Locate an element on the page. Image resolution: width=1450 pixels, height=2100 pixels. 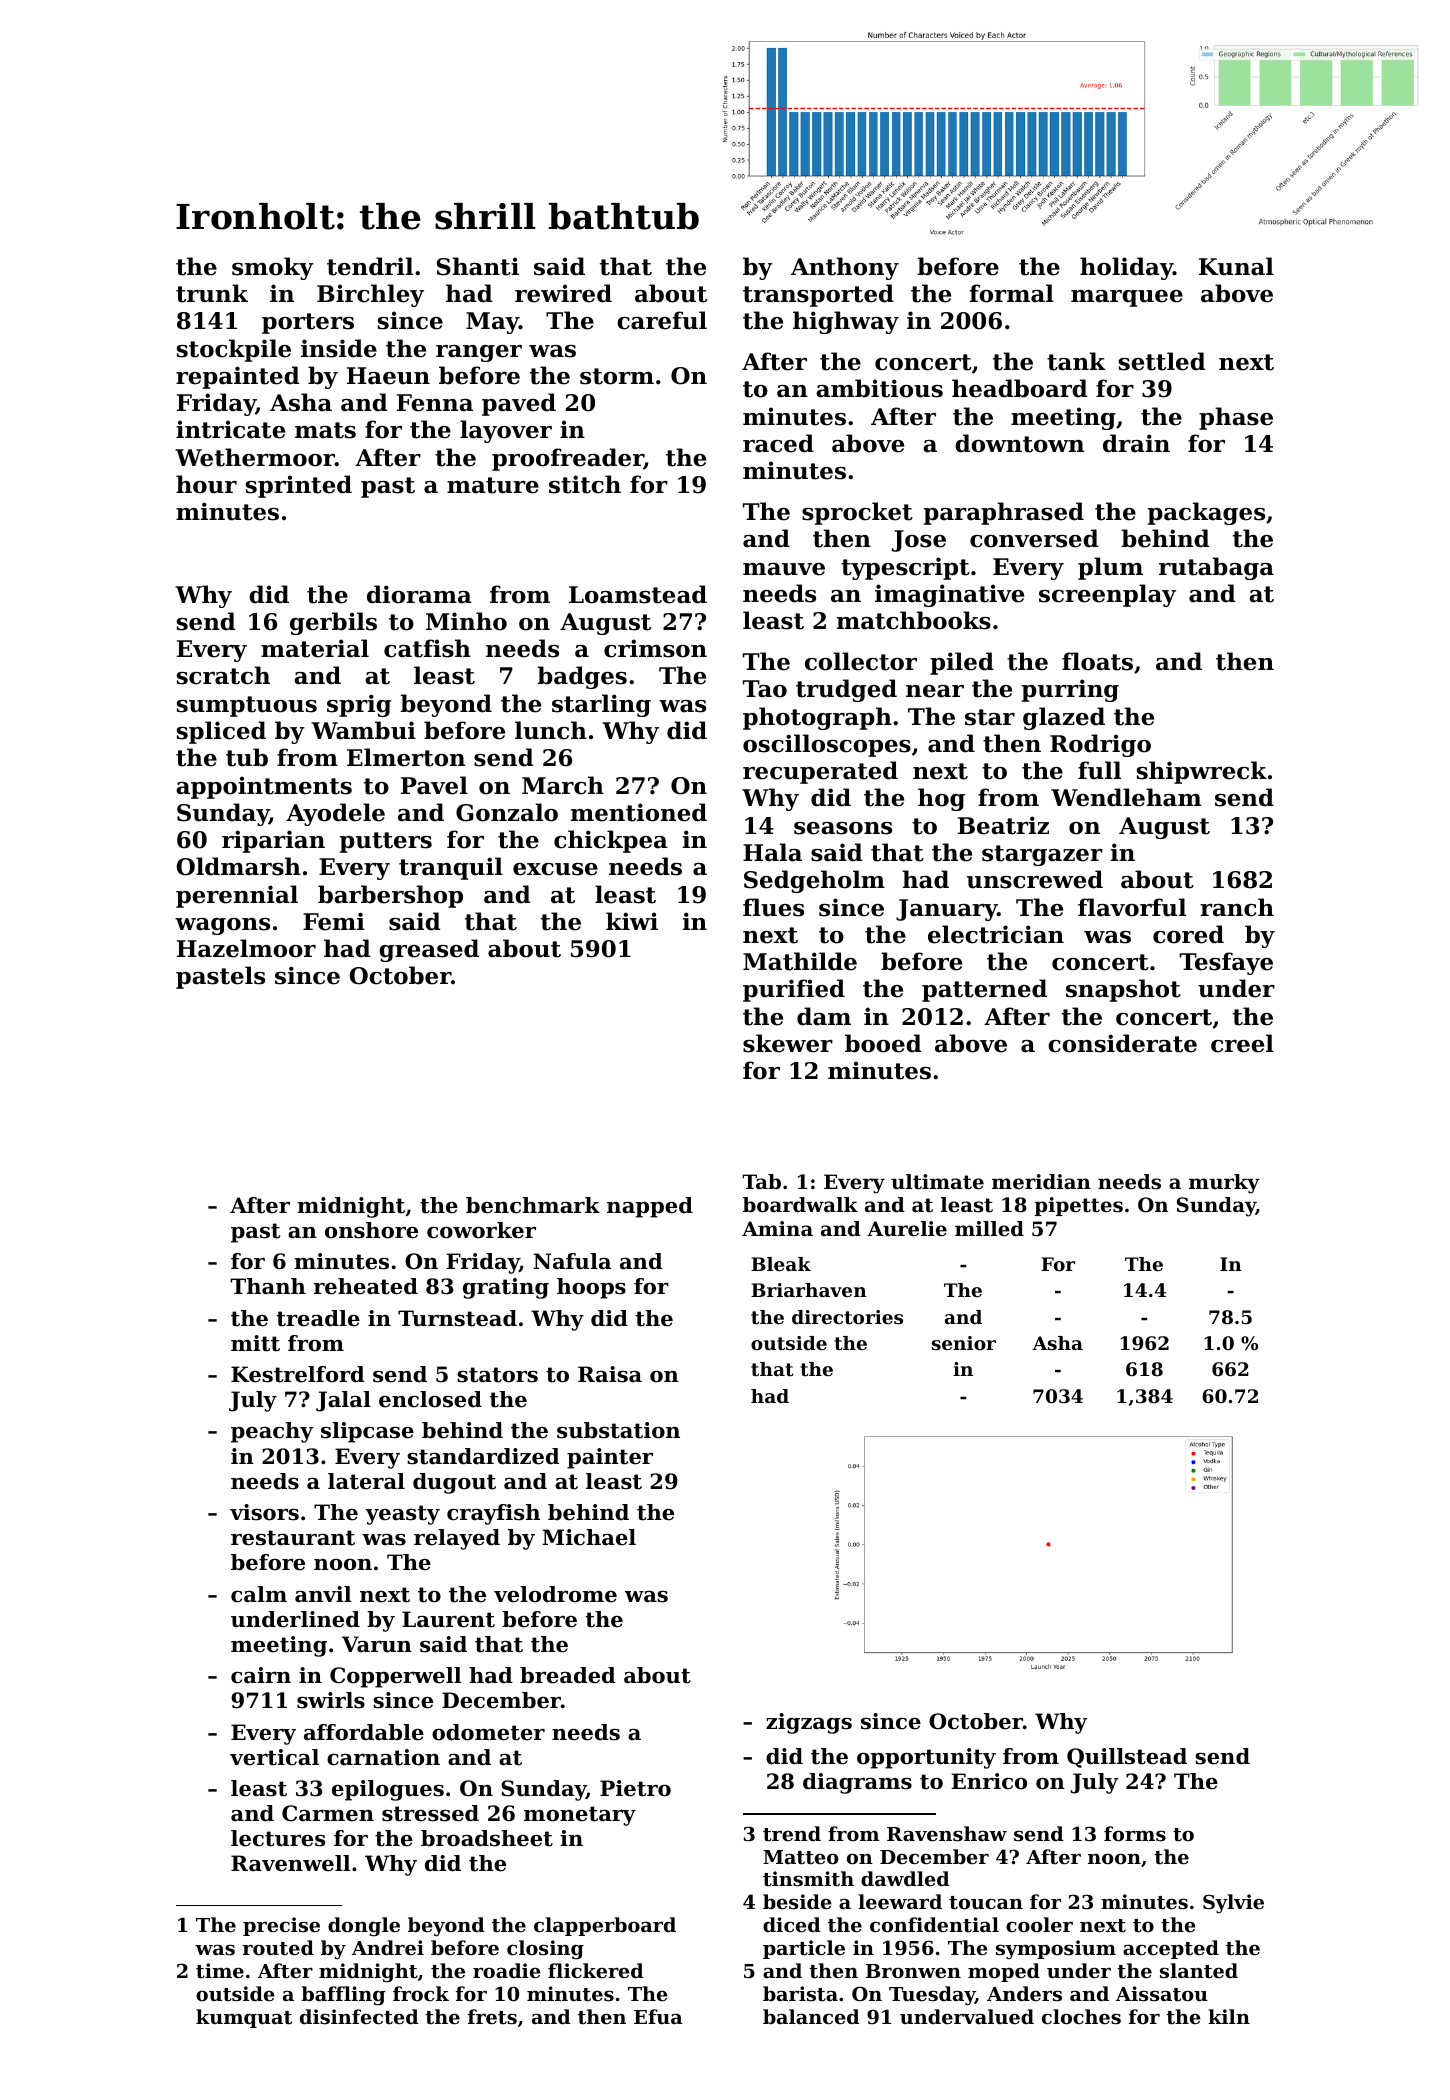
piled is located at coordinates (962, 663).
